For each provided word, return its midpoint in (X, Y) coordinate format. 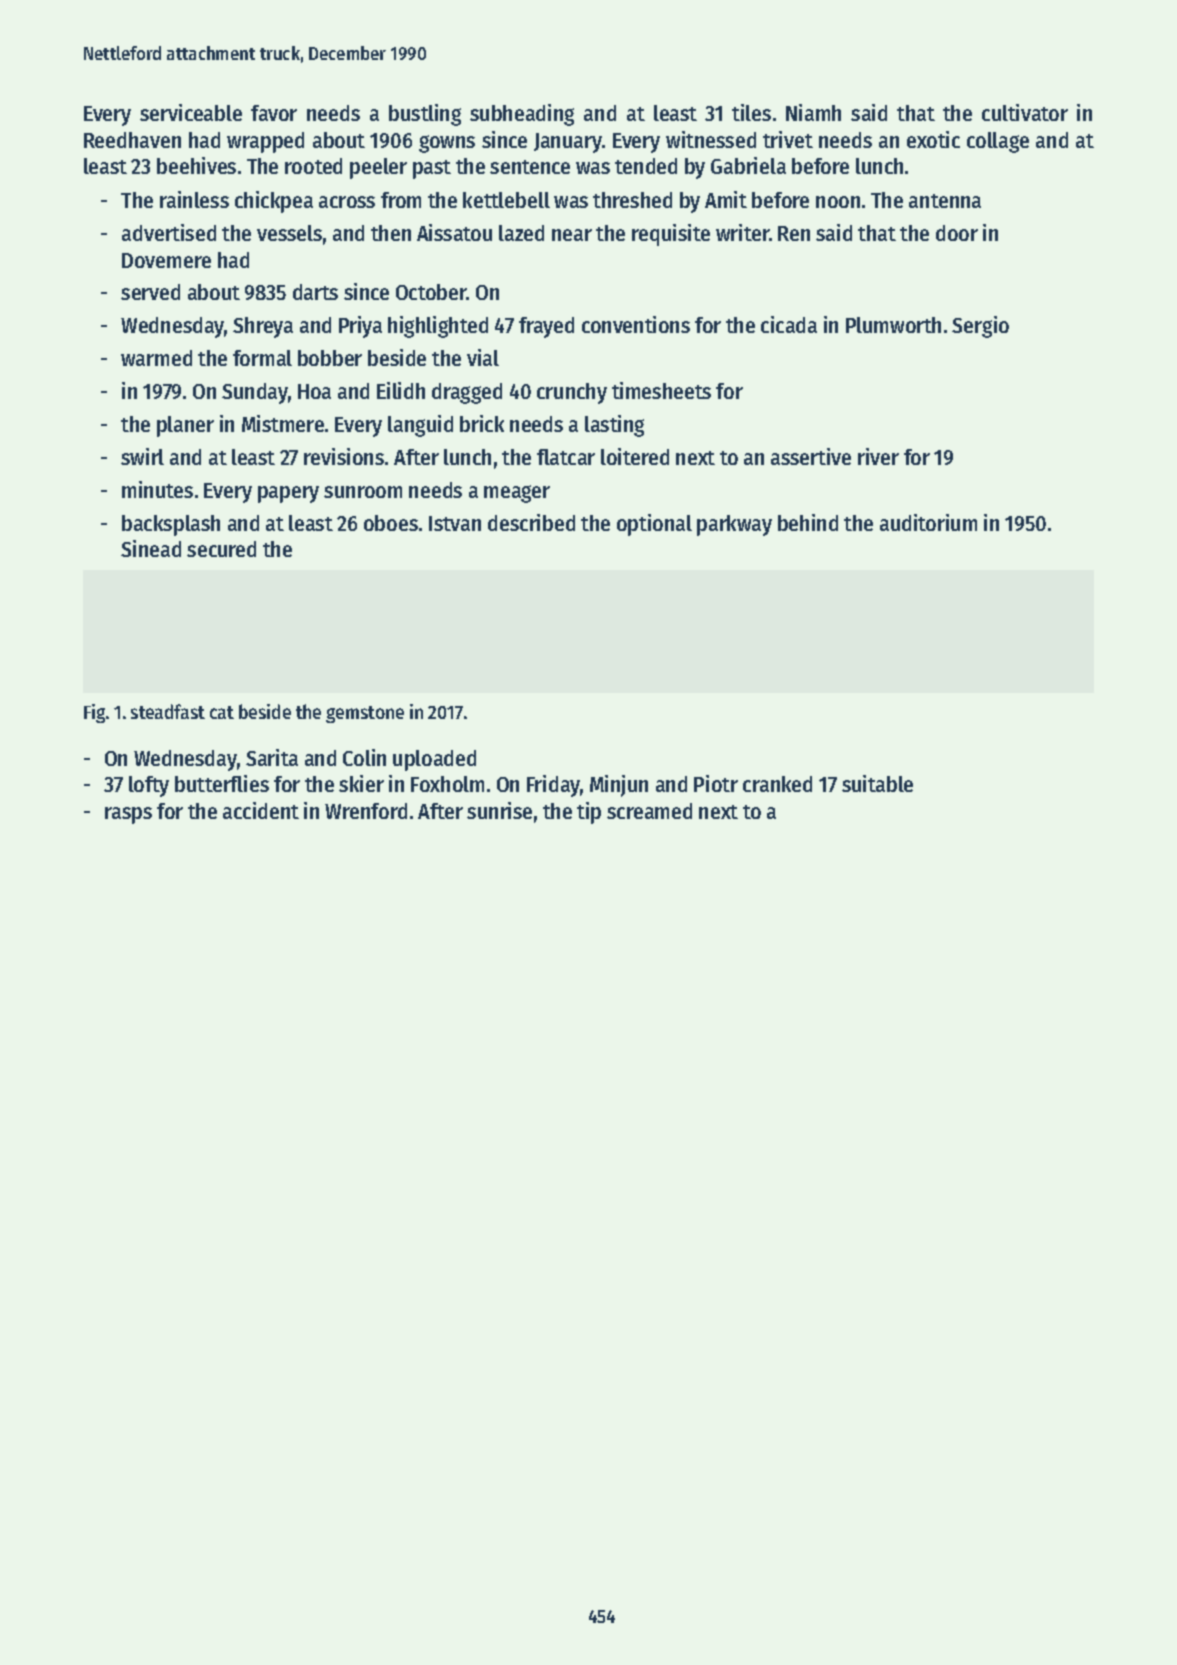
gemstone (365, 714)
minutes (157, 489)
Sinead (151, 548)
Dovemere (166, 260)
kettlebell (506, 200)
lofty (149, 786)
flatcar (566, 457)
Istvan (455, 523)
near (572, 235)
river (878, 456)
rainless (194, 199)
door (957, 233)
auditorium (928, 522)
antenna (945, 201)
